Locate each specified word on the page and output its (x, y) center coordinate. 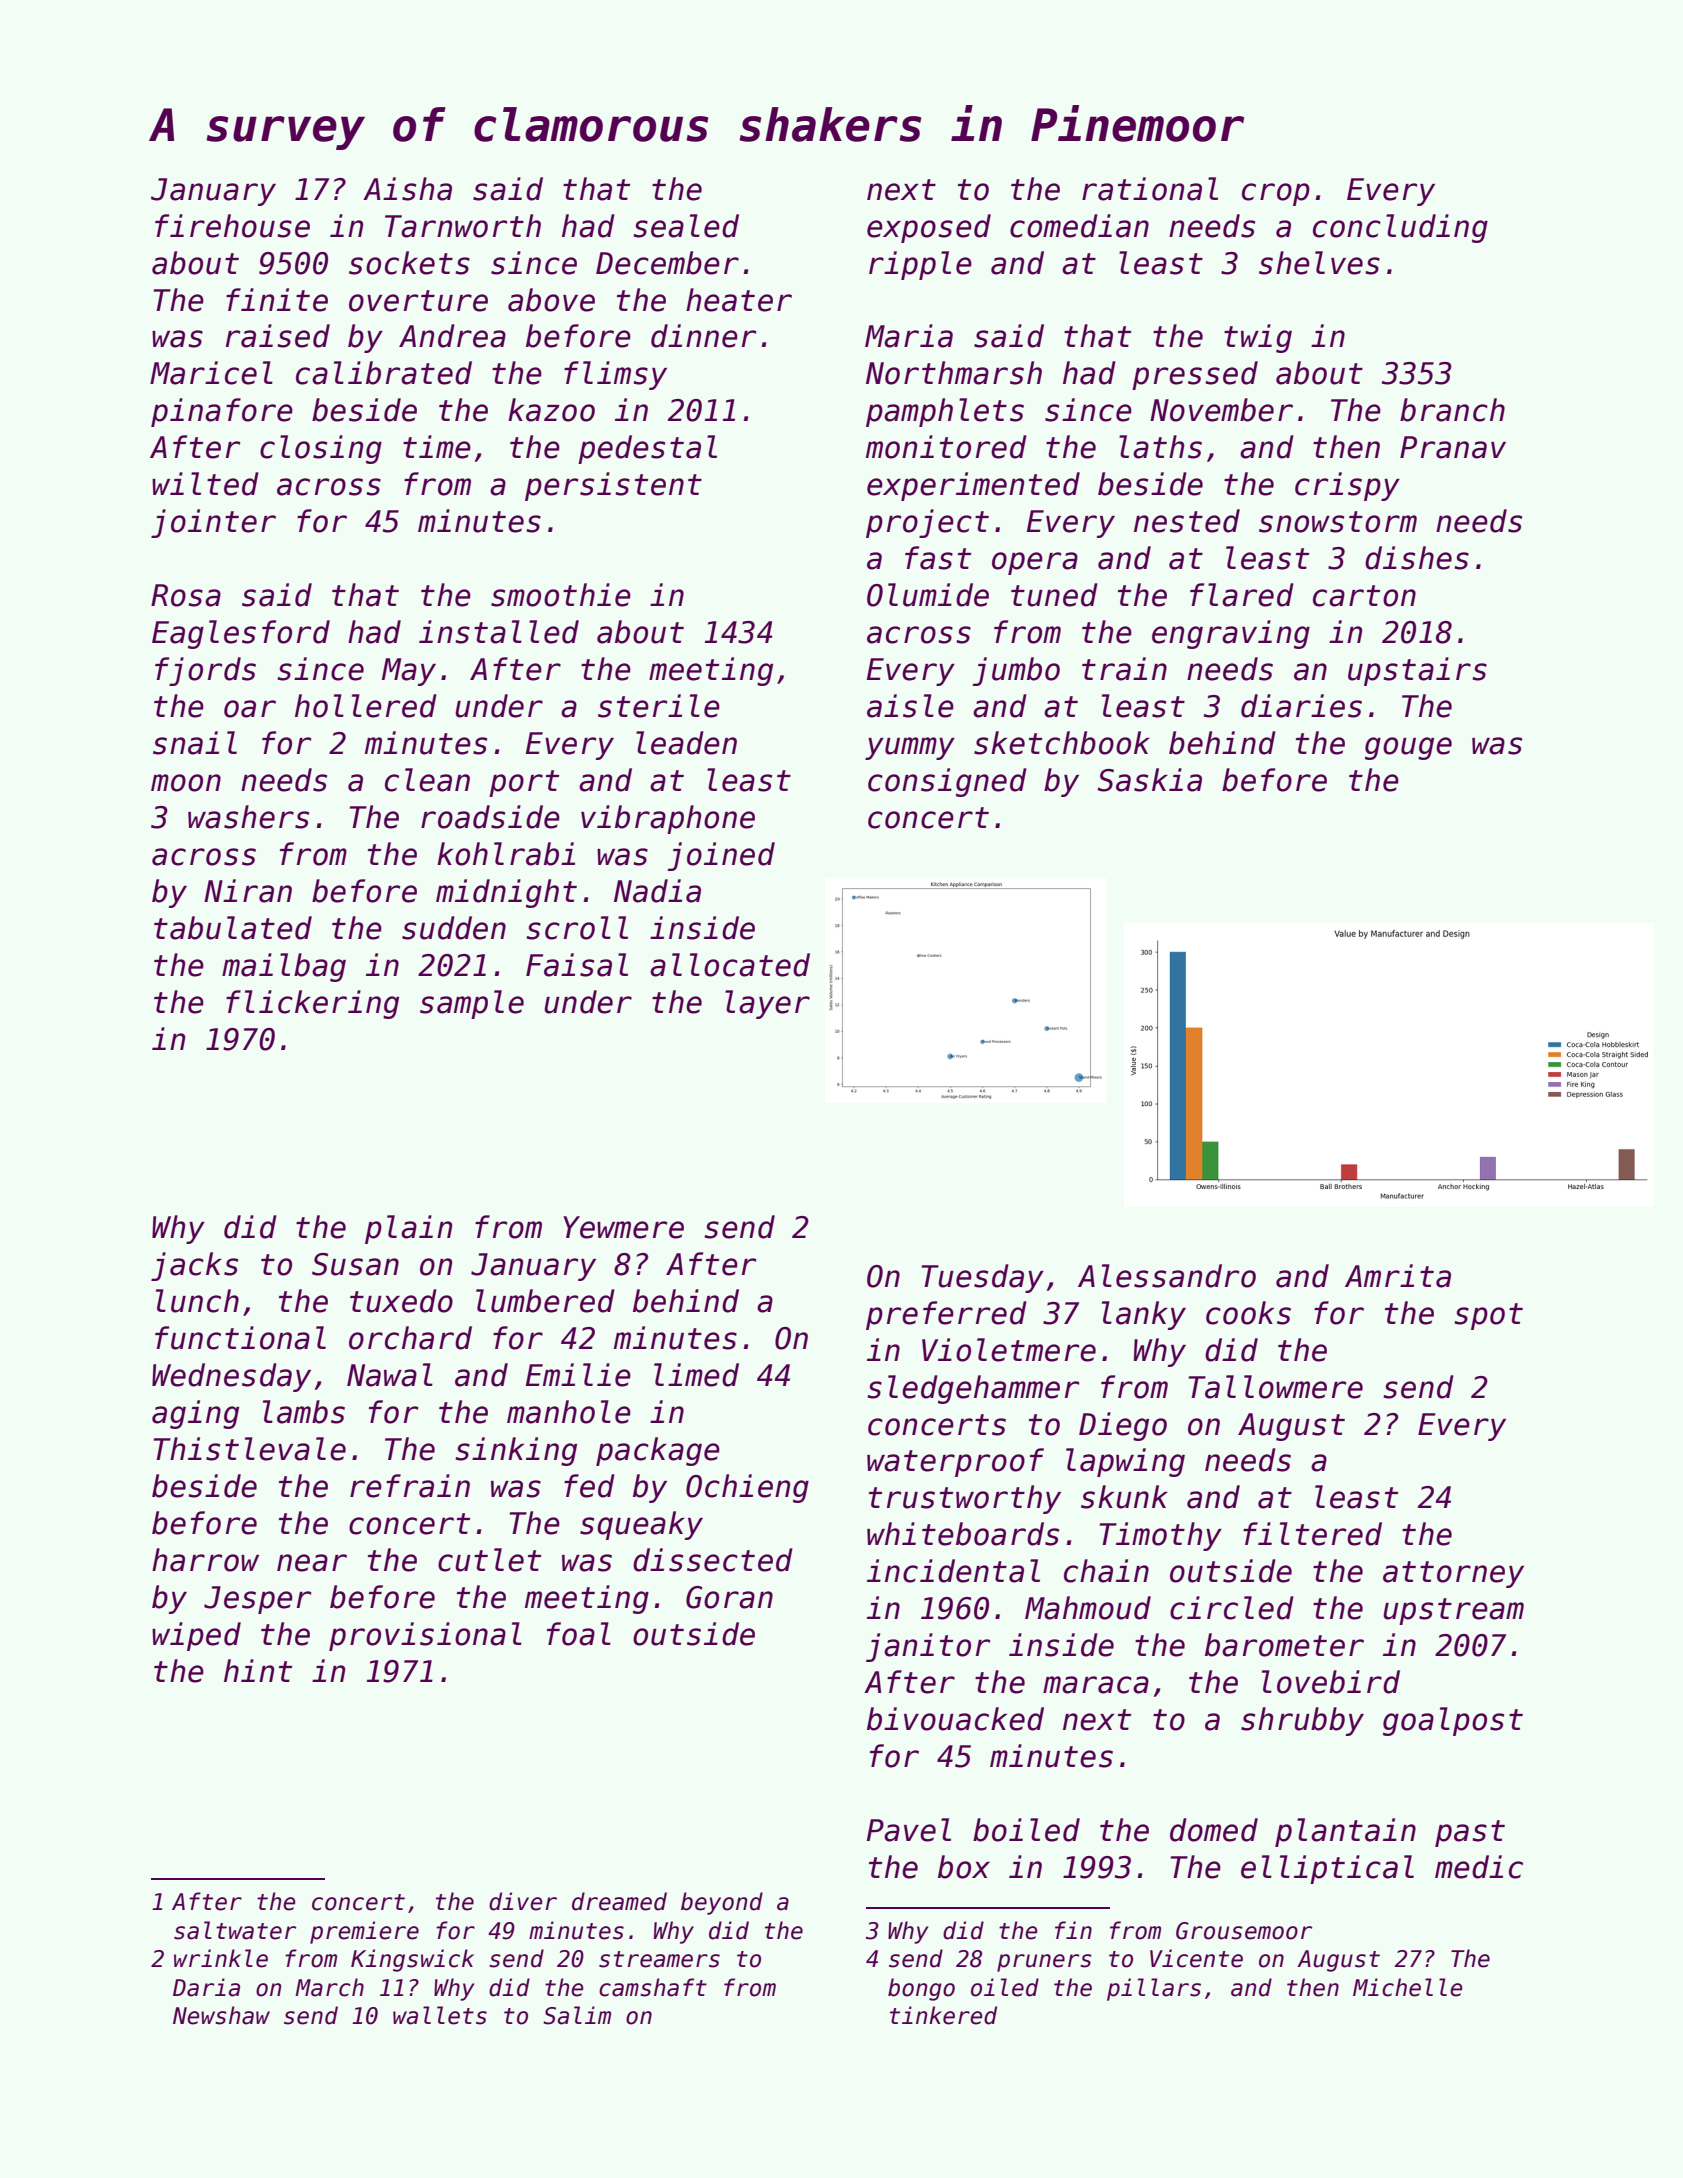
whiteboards (963, 1534)
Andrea (452, 336)
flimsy (615, 375)
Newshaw (221, 2015)
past (1470, 1833)
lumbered (545, 1301)
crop (1276, 194)
